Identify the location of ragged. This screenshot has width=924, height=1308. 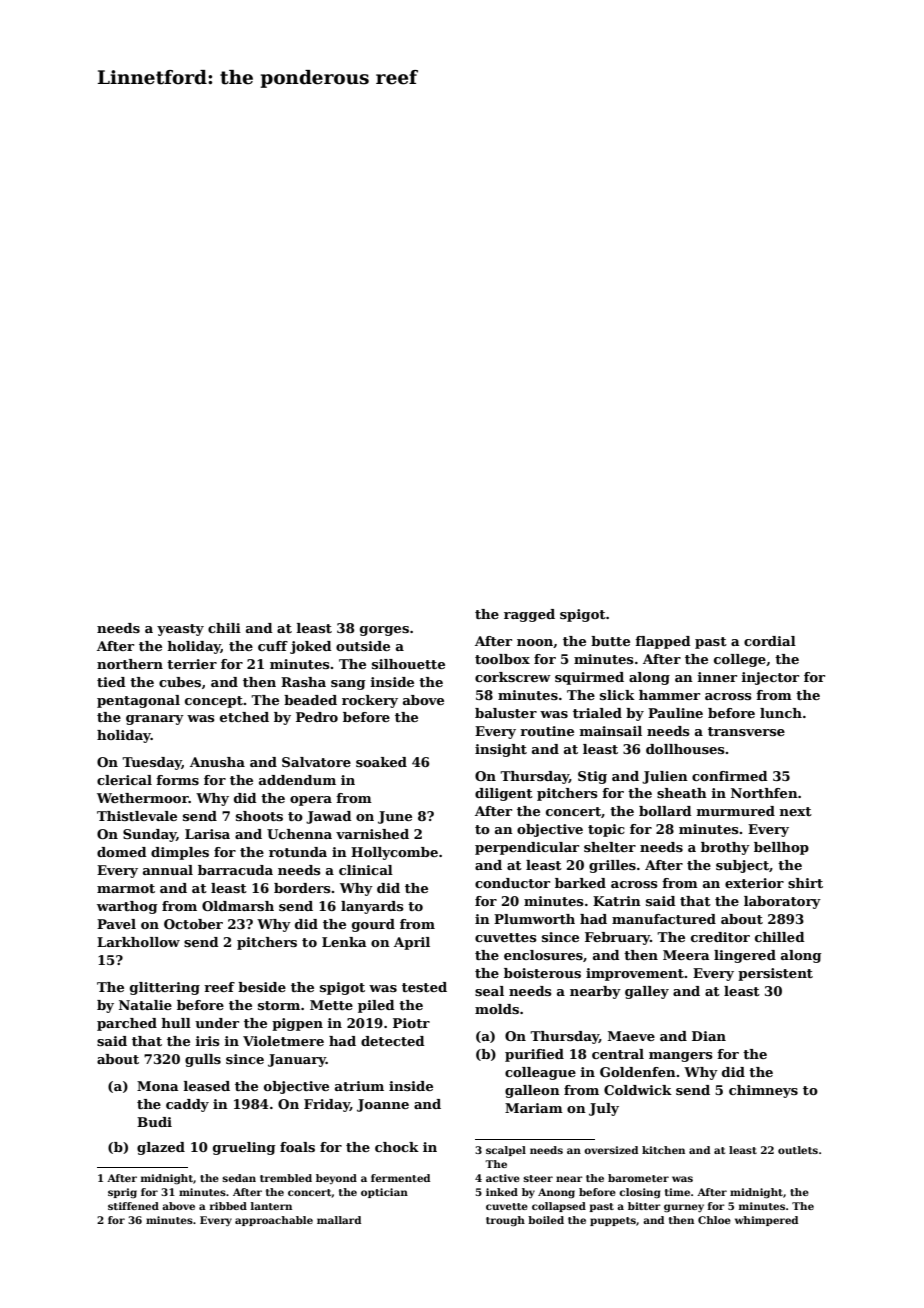
(529, 615).
